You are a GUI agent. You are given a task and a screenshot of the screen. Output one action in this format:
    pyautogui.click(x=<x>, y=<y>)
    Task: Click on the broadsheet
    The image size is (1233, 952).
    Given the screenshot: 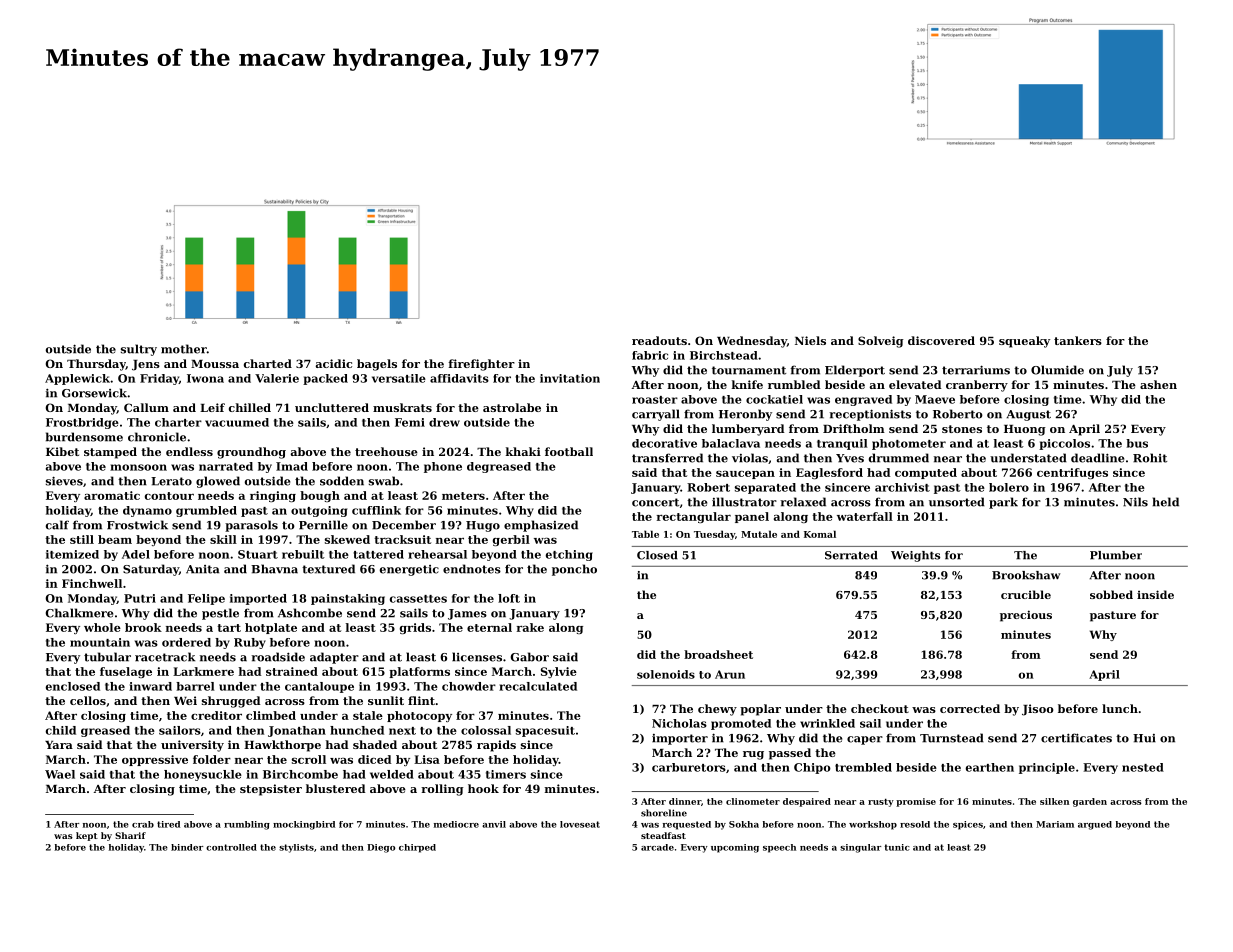 What is the action you would take?
    pyautogui.click(x=718, y=654)
